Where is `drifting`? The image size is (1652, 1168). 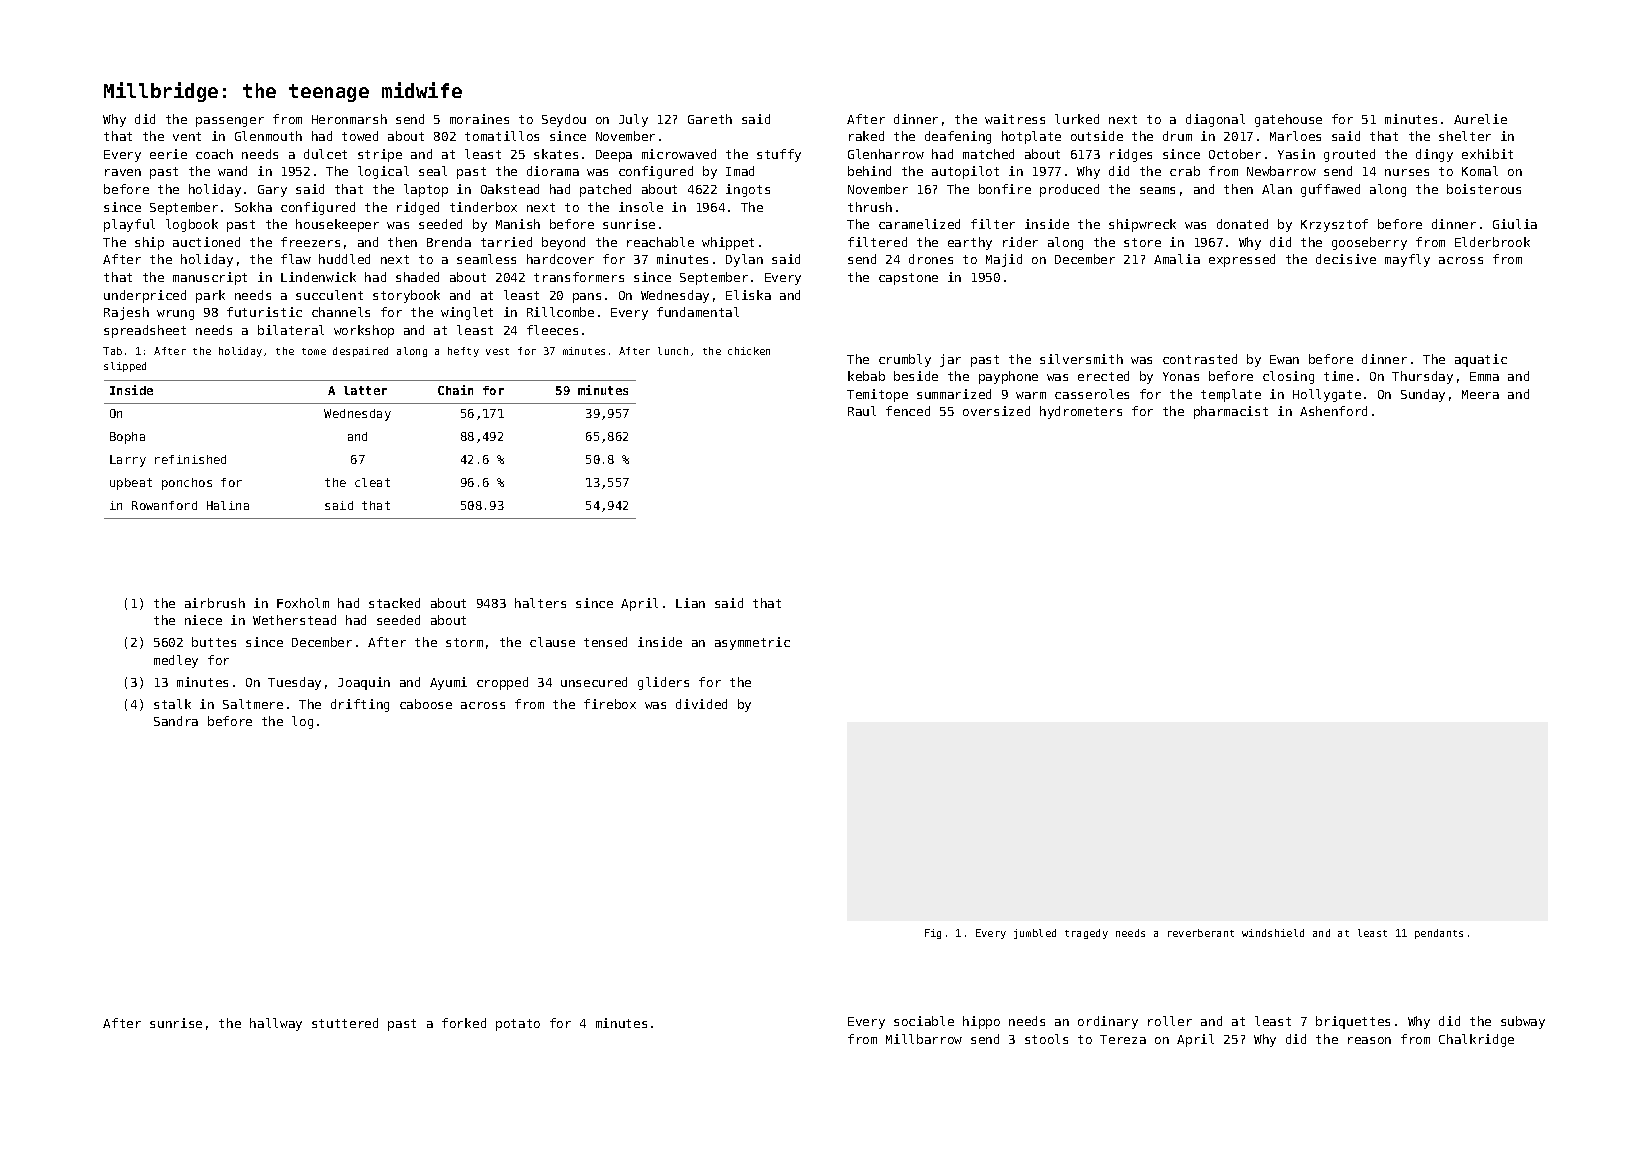
drifting is located at coordinates (360, 705).
